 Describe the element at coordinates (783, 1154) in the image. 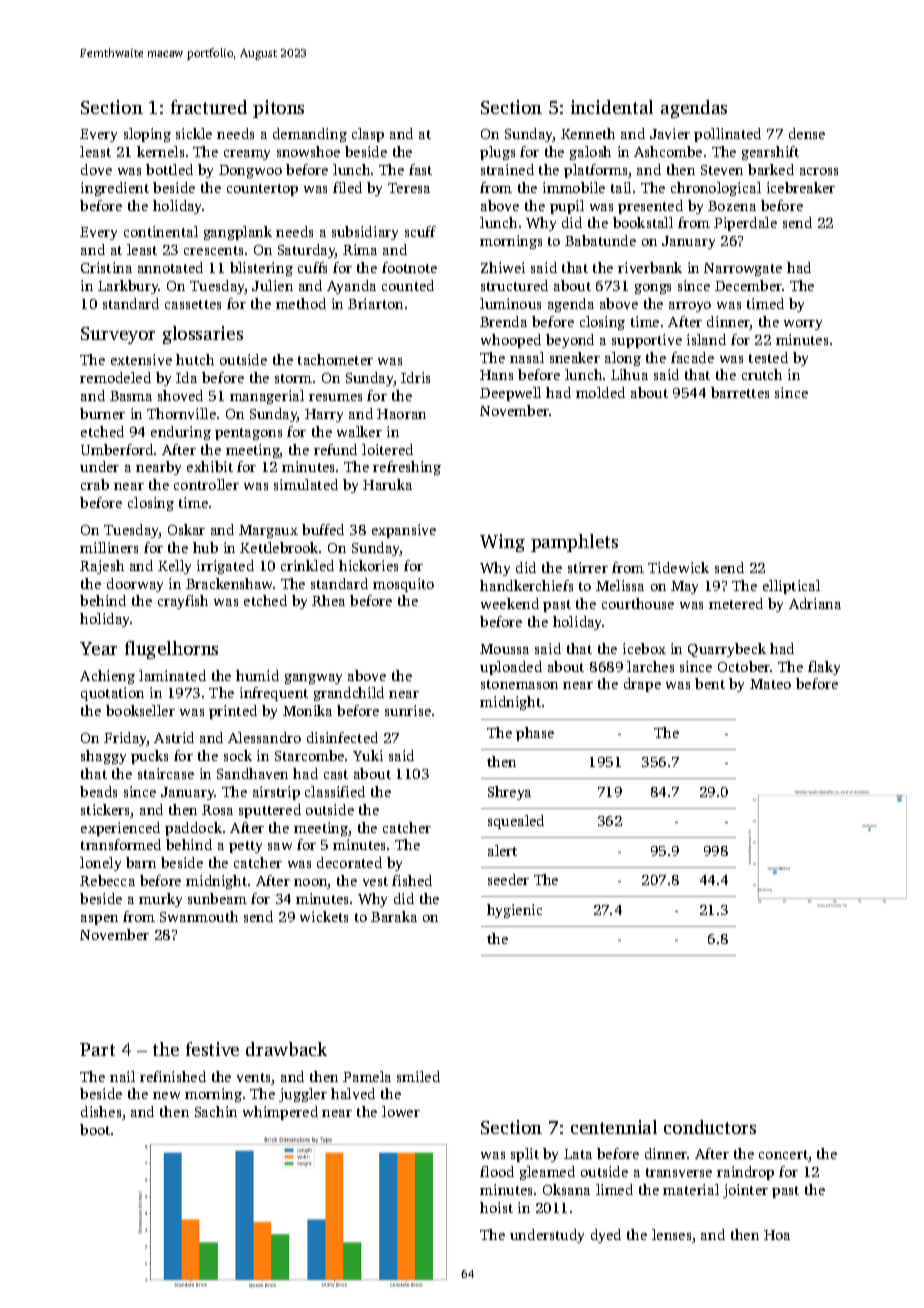

I see `concert` at that location.
